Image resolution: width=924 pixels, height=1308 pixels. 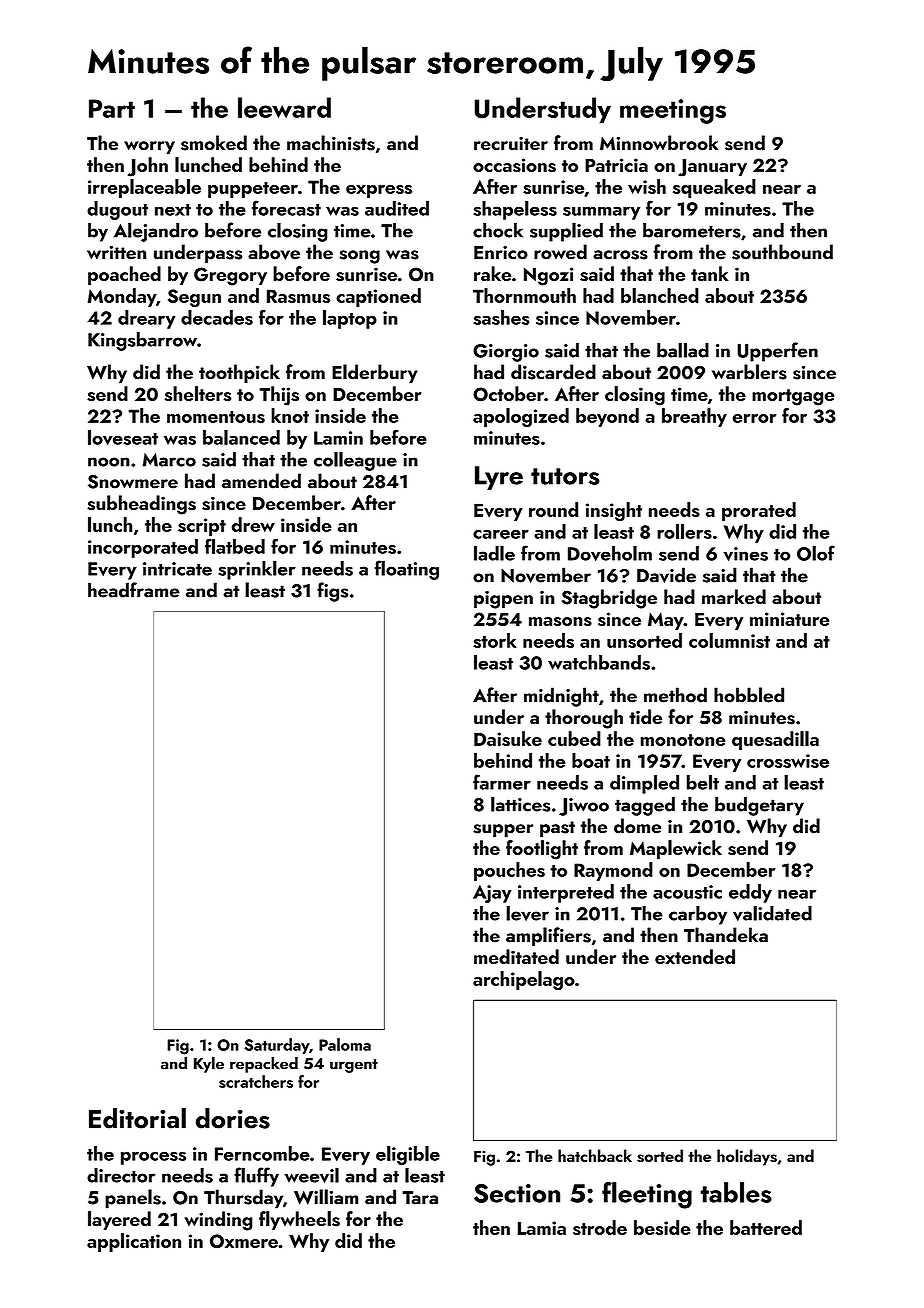 What do you see at coordinates (286, 208) in the screenshot?
I see `forecast` at bounding box center [286, 208].
